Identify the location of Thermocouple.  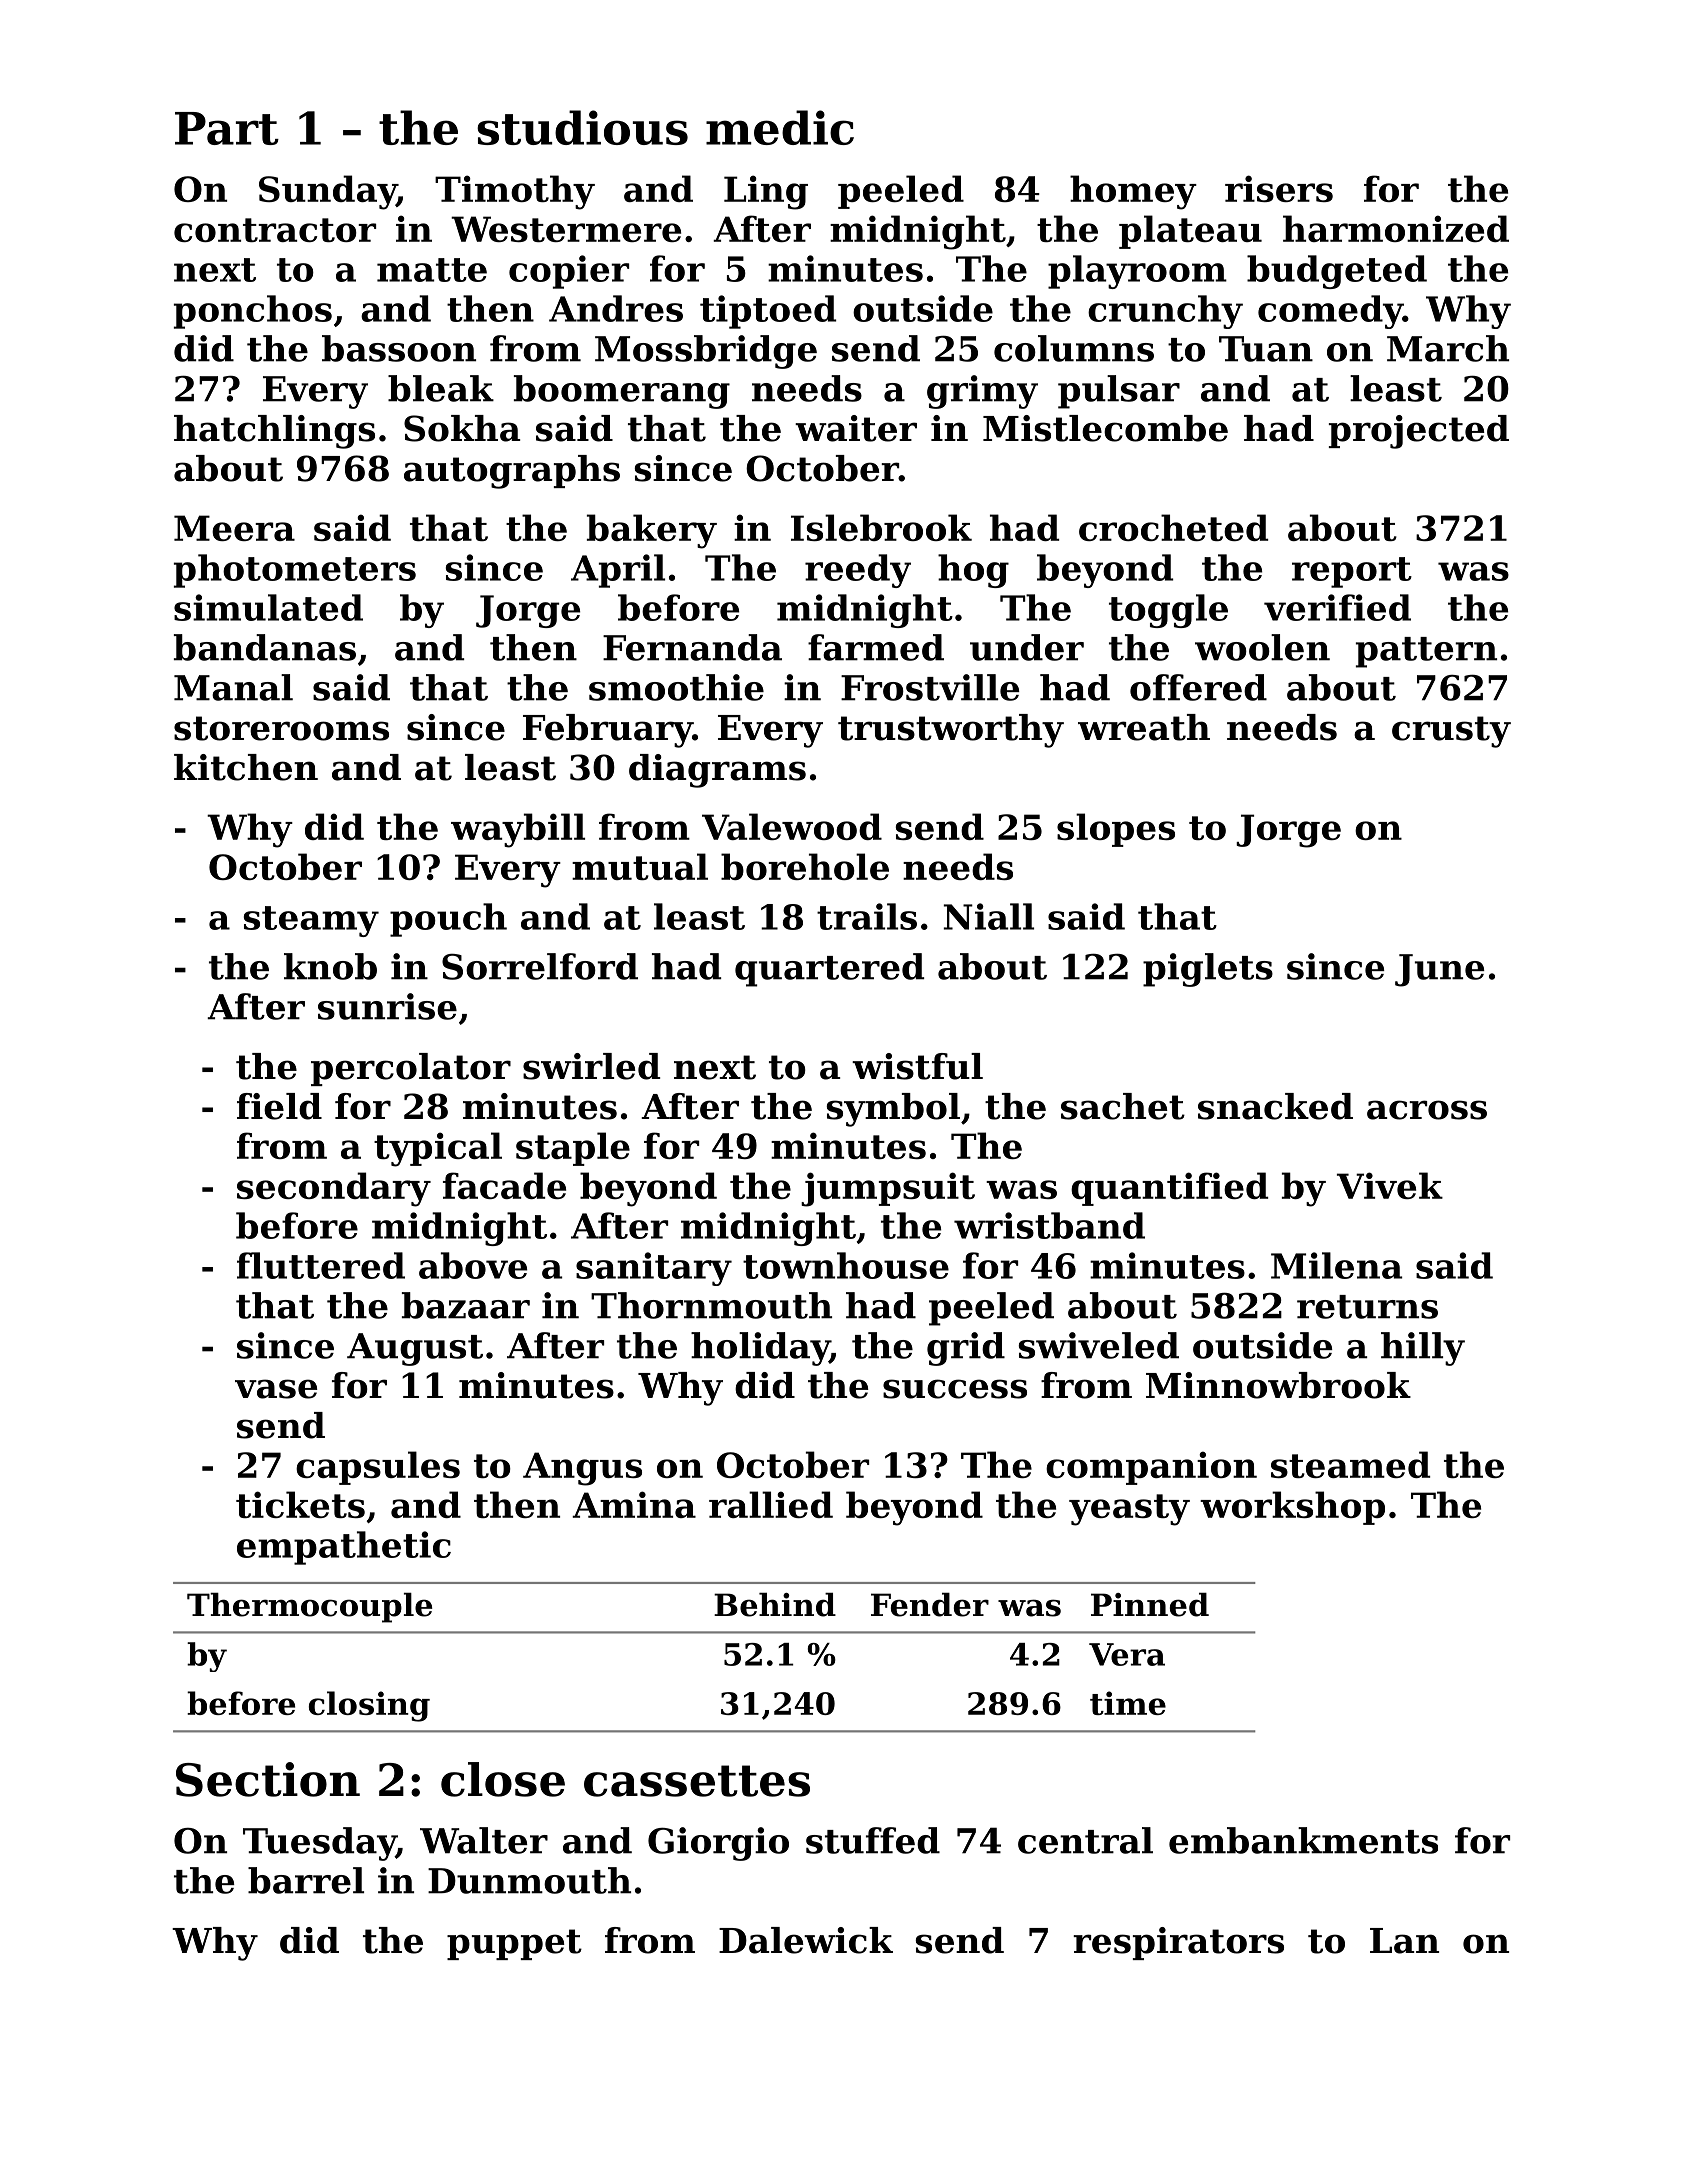
(309, 1608).
